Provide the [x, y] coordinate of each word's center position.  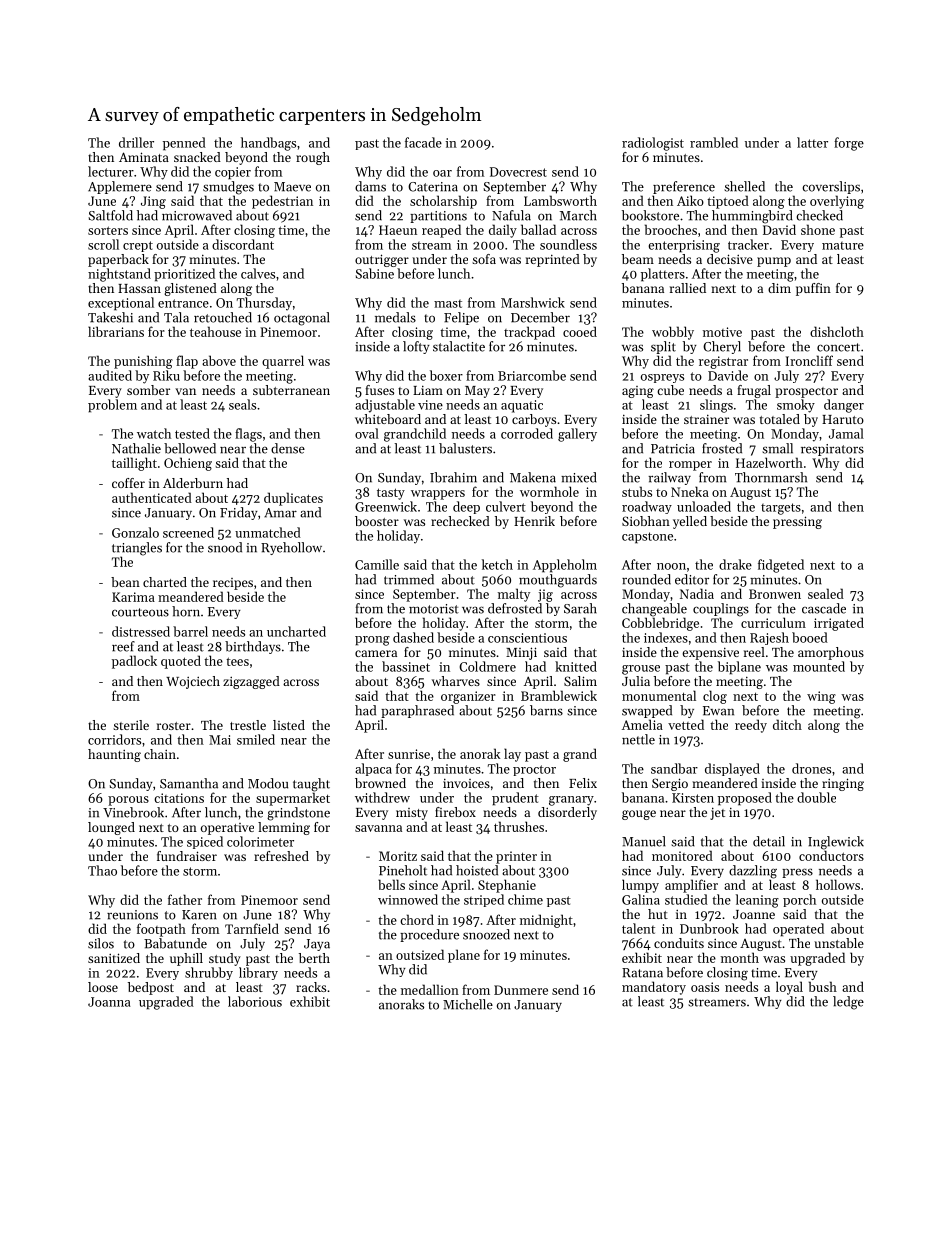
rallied [688, 288]
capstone [647, 538]
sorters [108, 230]
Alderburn [193, 483]
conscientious [527, 638]
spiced [205, 842]
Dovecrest [518, 172]
